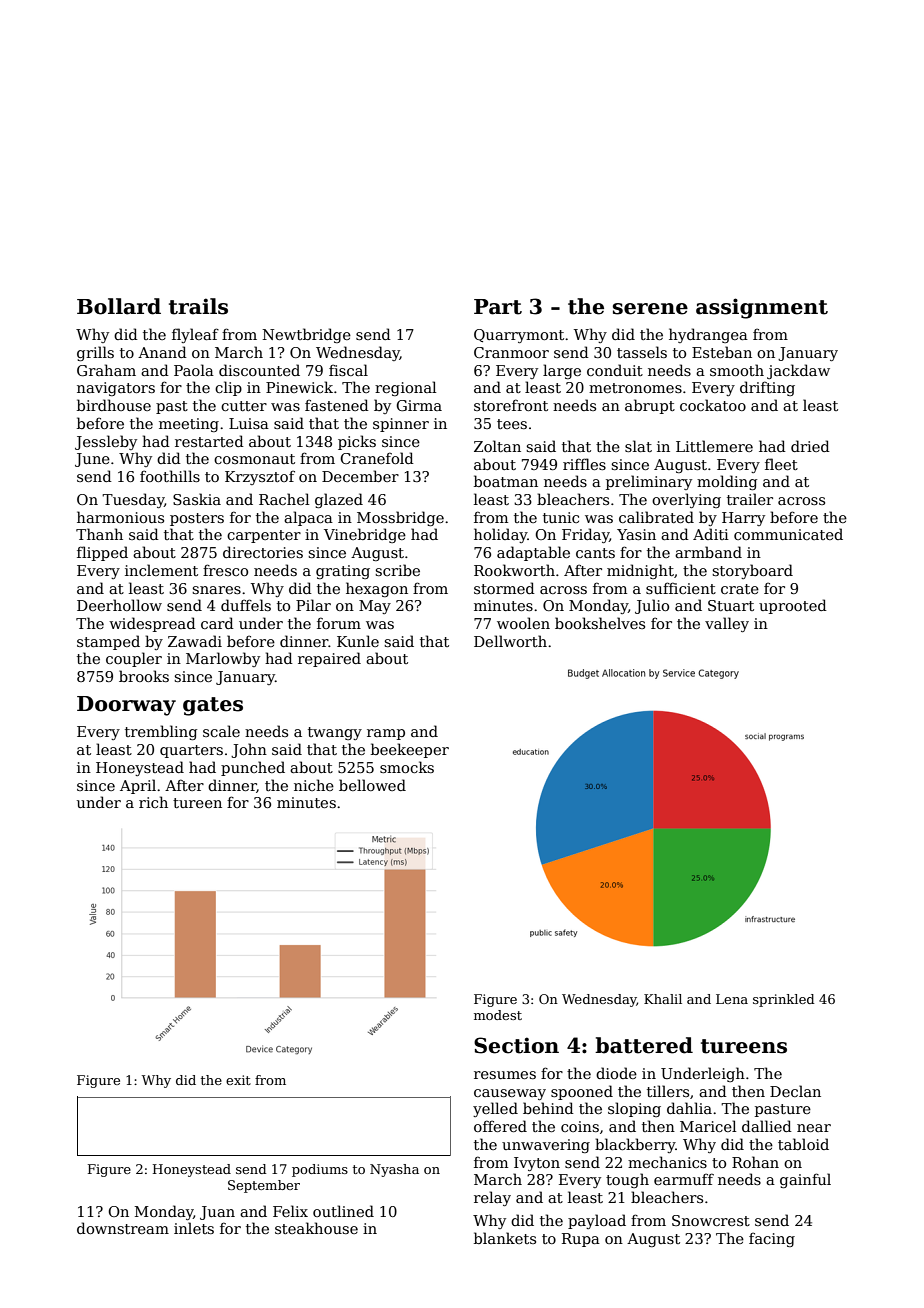 Image resolution: width=924 pixels, height=1308 pixels. Describe the element at coordinates (498, 307) in the screenshot. I see `Part` at that location.
